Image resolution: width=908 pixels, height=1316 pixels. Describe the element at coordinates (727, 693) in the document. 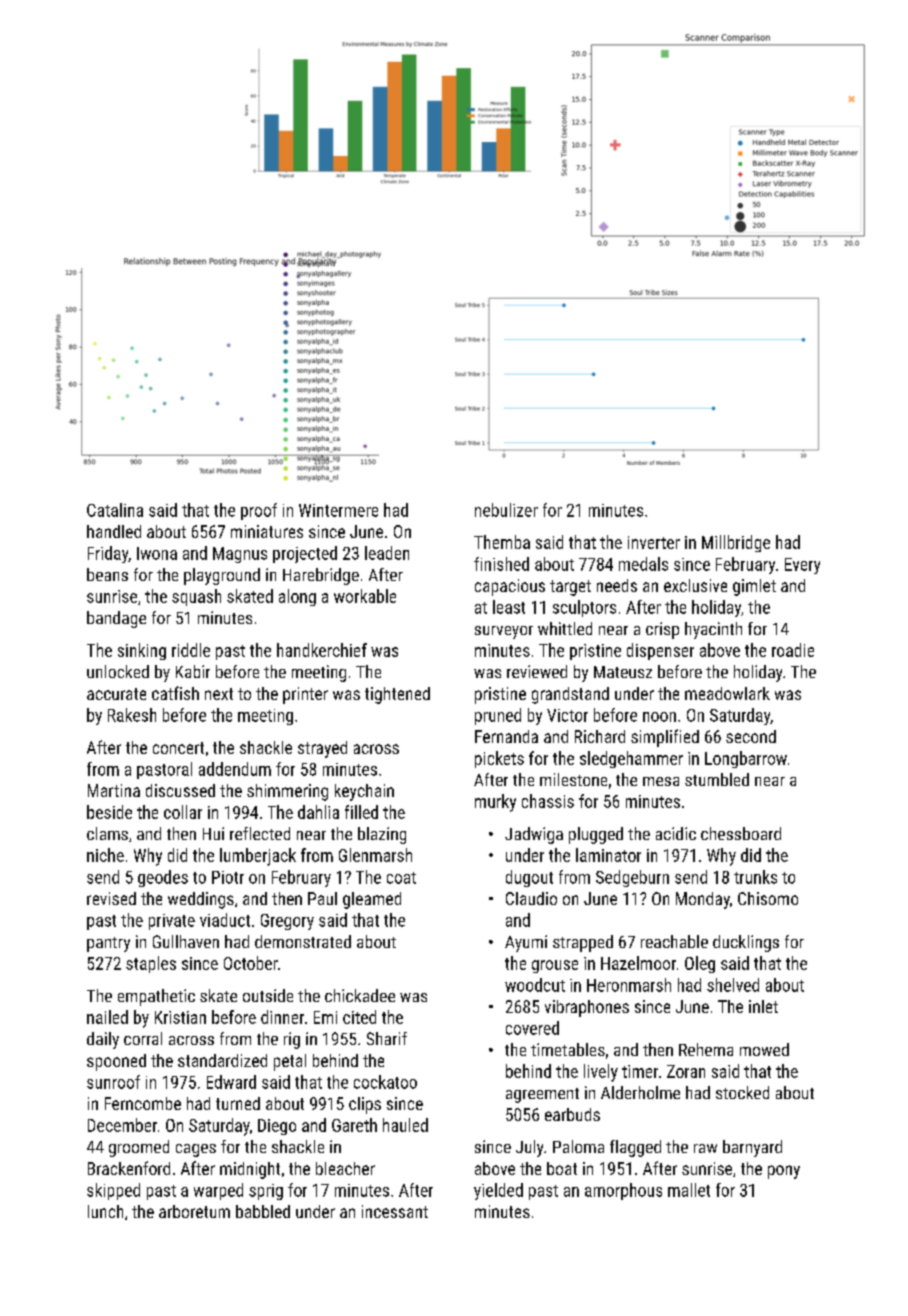

I see `meadowlark` at that location.
